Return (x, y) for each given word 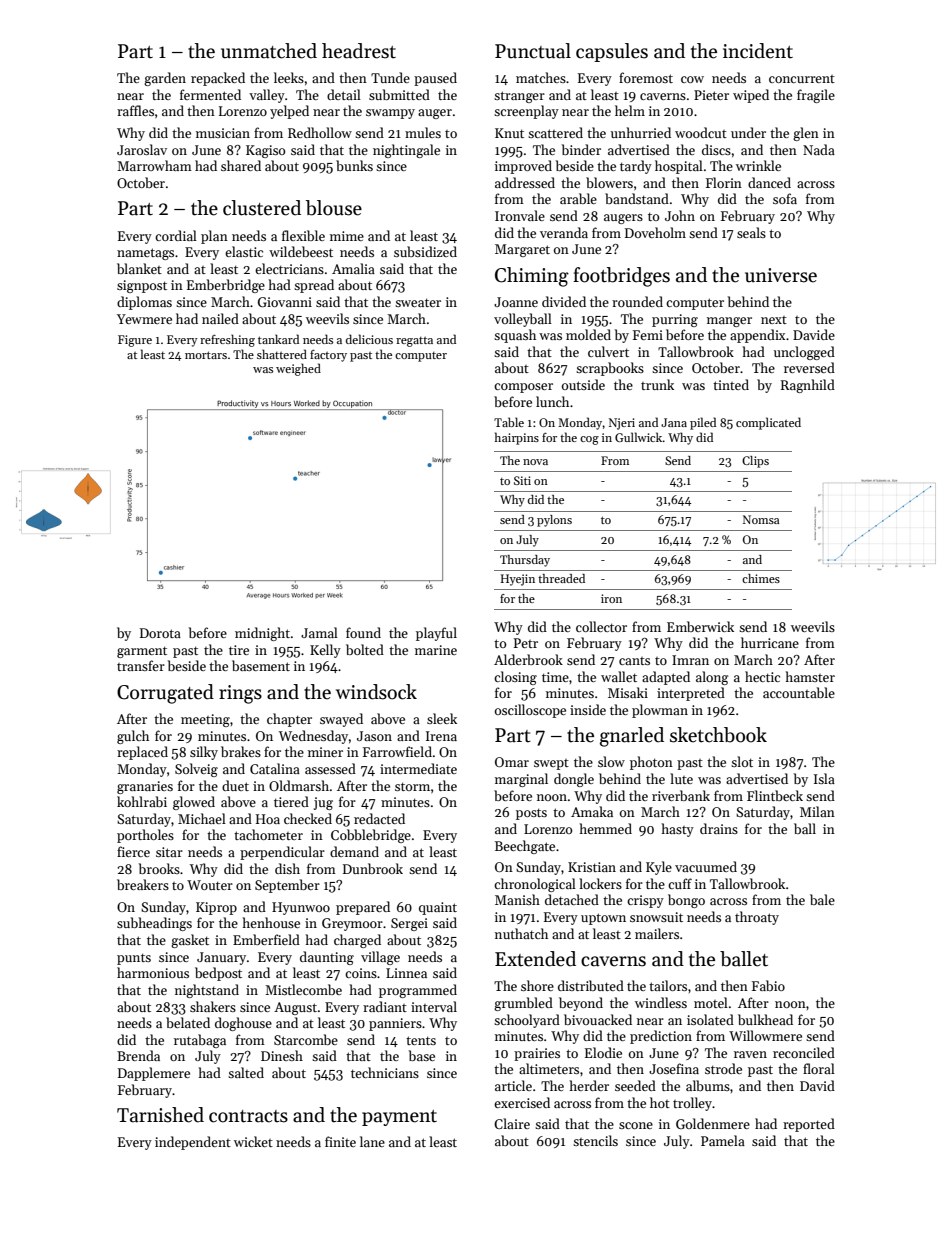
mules (423, 132)
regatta (414, 342)
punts (134, 959)
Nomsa (761, 519)
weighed (298, 369)
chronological (535, 885)
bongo (686, 901)
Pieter (711, 95)
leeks (289, 77)
